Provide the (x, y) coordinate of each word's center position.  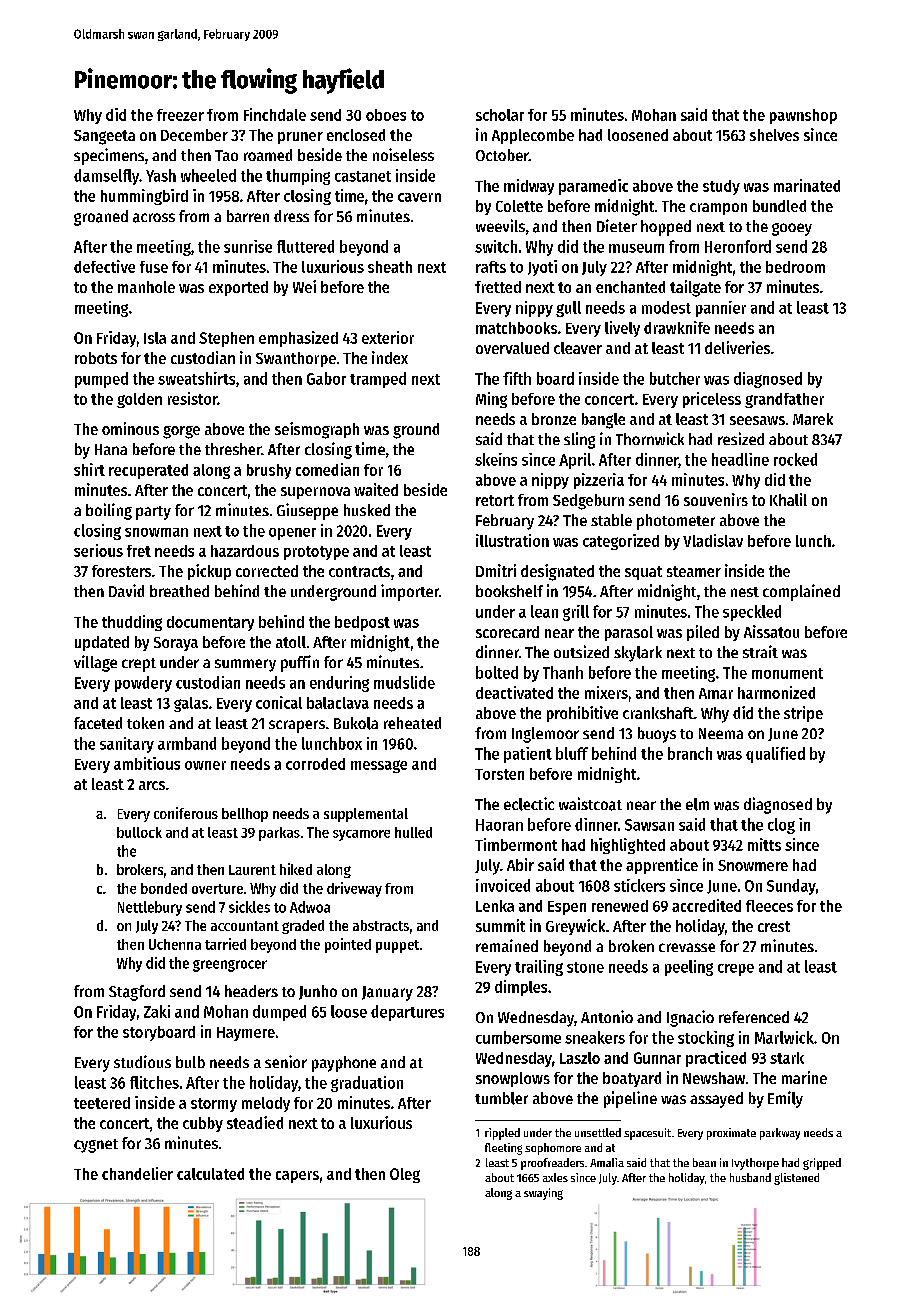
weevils (500, 225)
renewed (620, 906)
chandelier (137, 1173)
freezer (180, 115)
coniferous (186, 813)
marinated (807, 185)
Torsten (499, 774)
